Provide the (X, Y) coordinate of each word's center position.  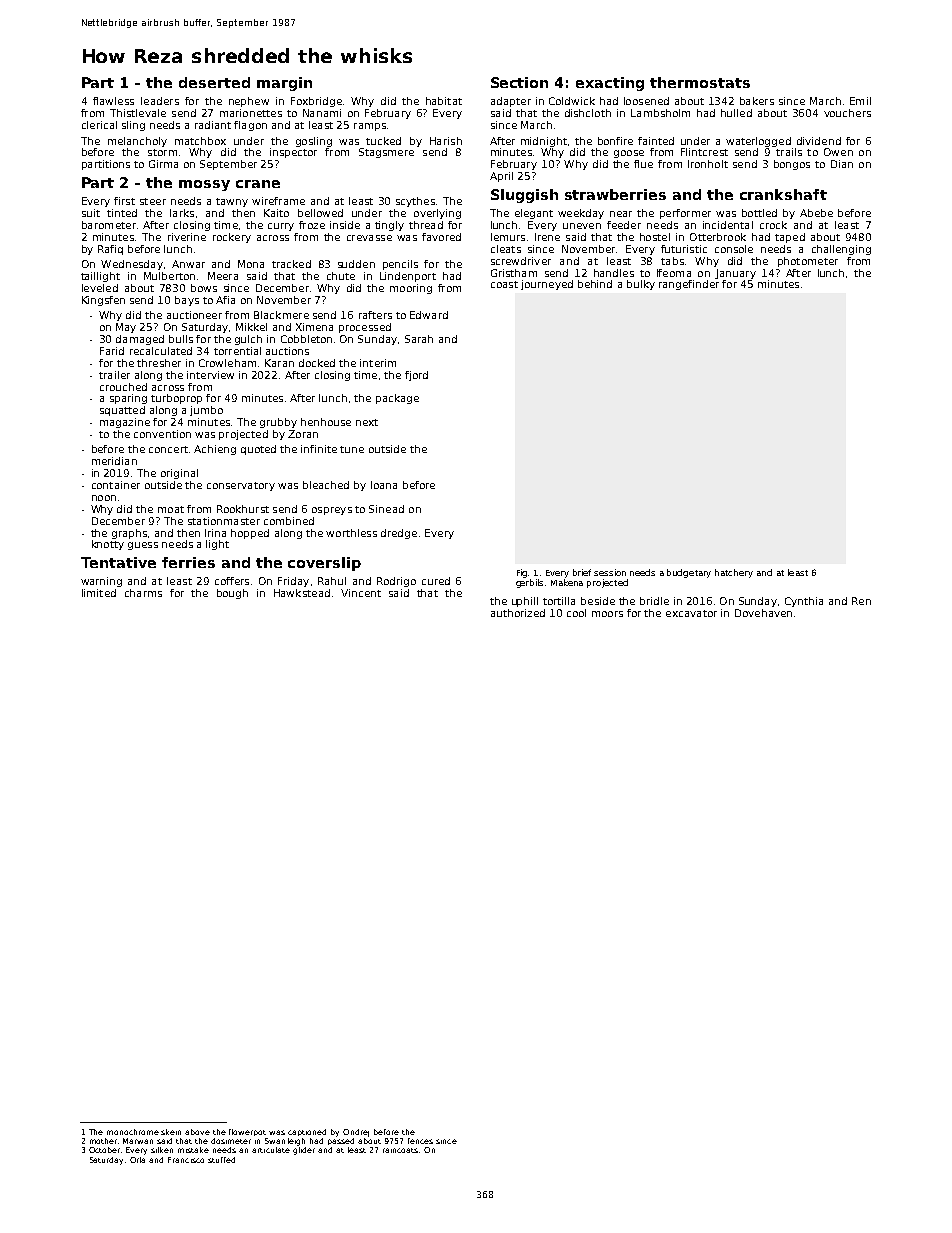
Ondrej (356, 1133)
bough (232, 594)
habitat (444, 101)
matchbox (200, 141)
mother (103, 1141)
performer (685, 214)
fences (420, 1141)
